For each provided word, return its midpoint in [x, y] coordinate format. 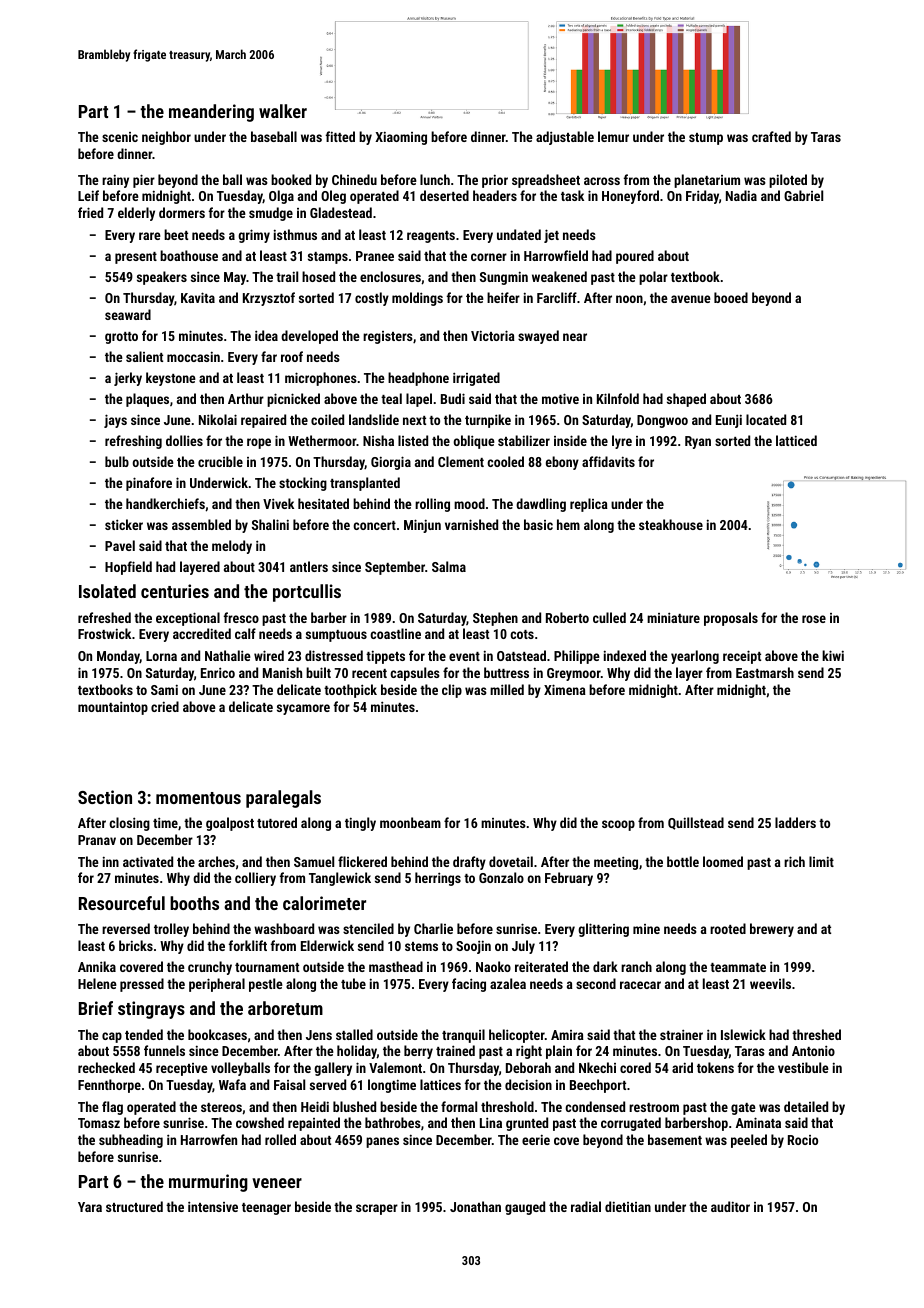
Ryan [698, 442]
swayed [538, 337]
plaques [147, 400]
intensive [213, 1206]
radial [586, 1206]
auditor [730, 1206]
